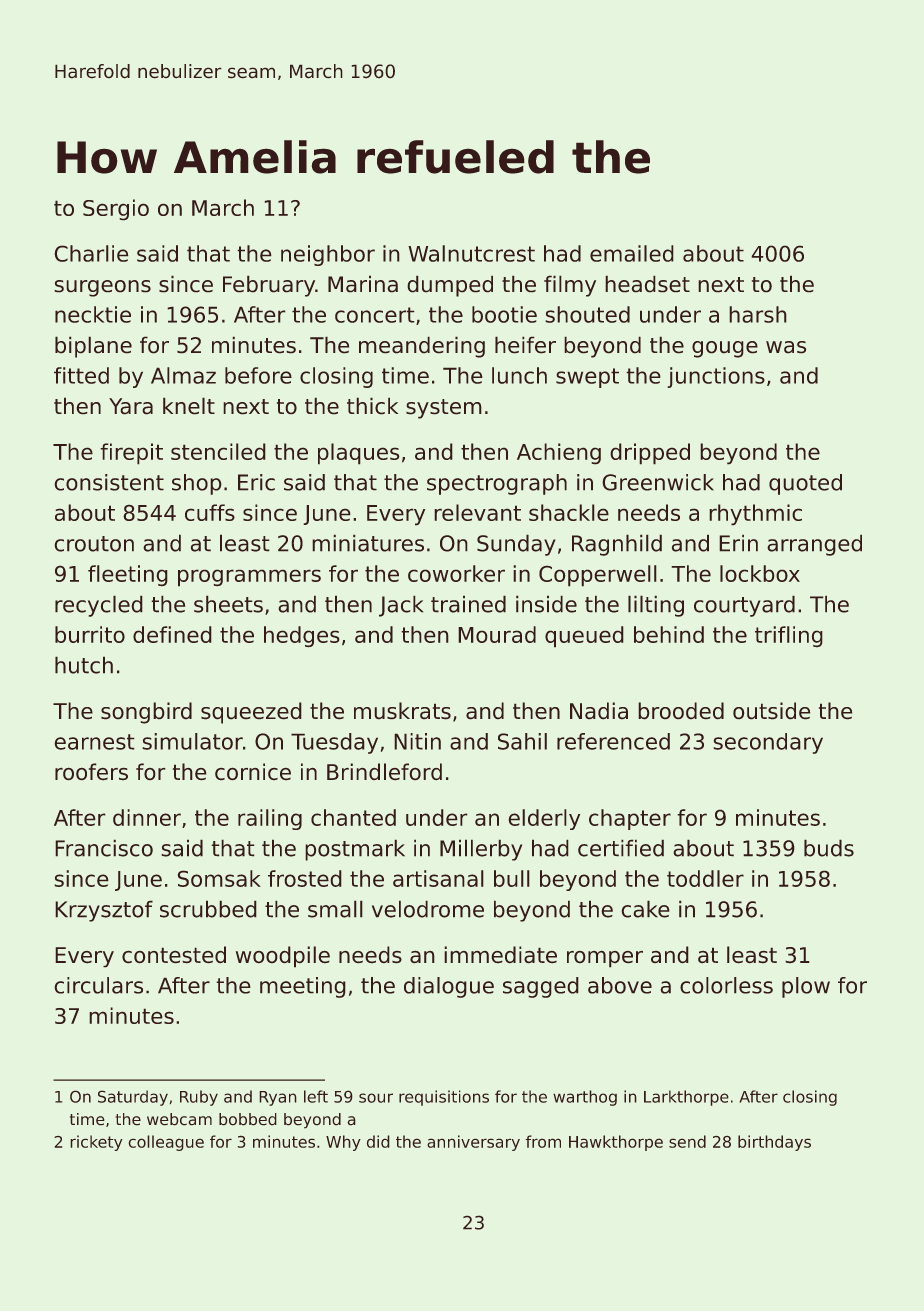  I want to click on Charlie, so click(91, 253).
